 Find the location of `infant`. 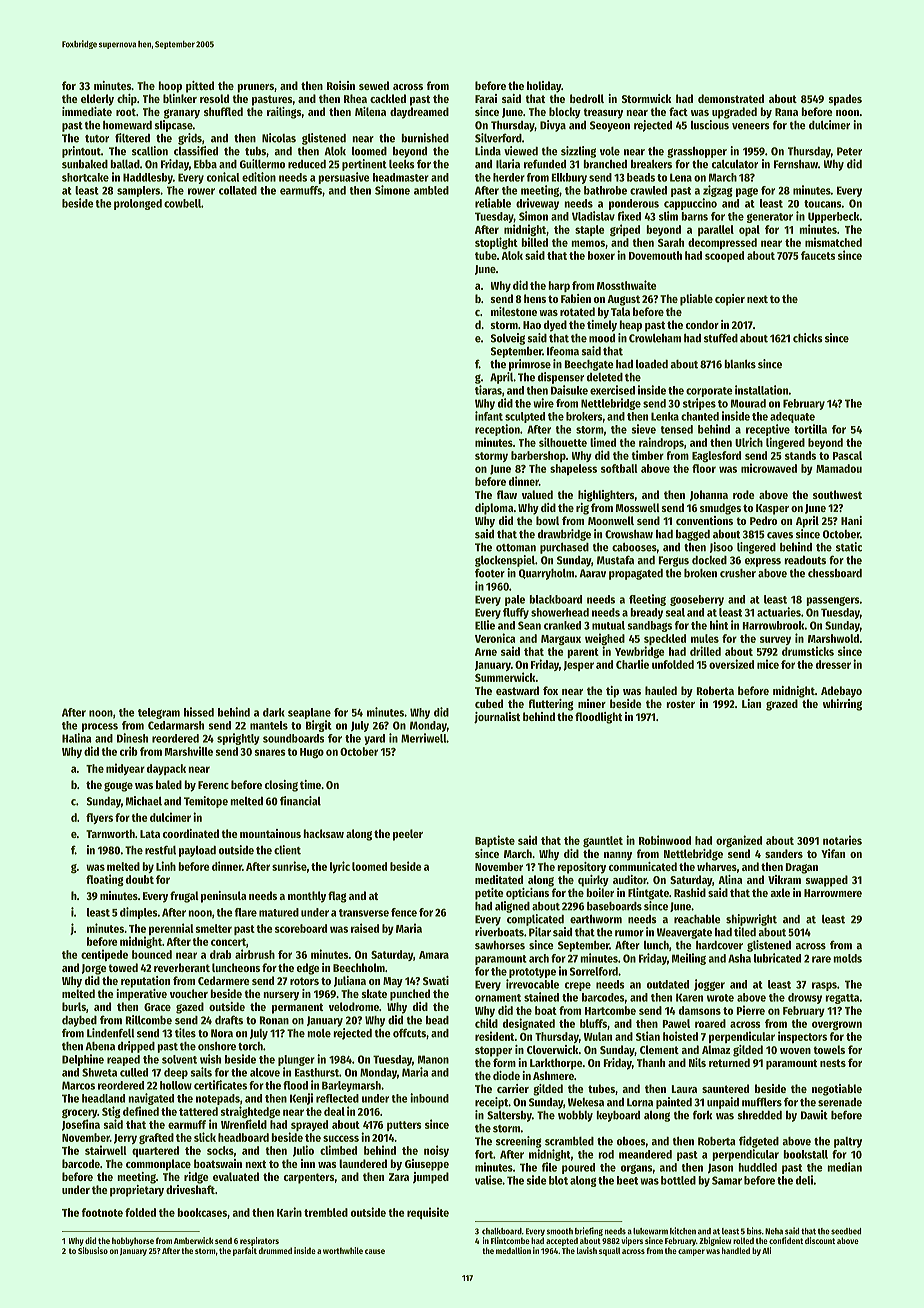

infant is located at coordinates (489, 416).
